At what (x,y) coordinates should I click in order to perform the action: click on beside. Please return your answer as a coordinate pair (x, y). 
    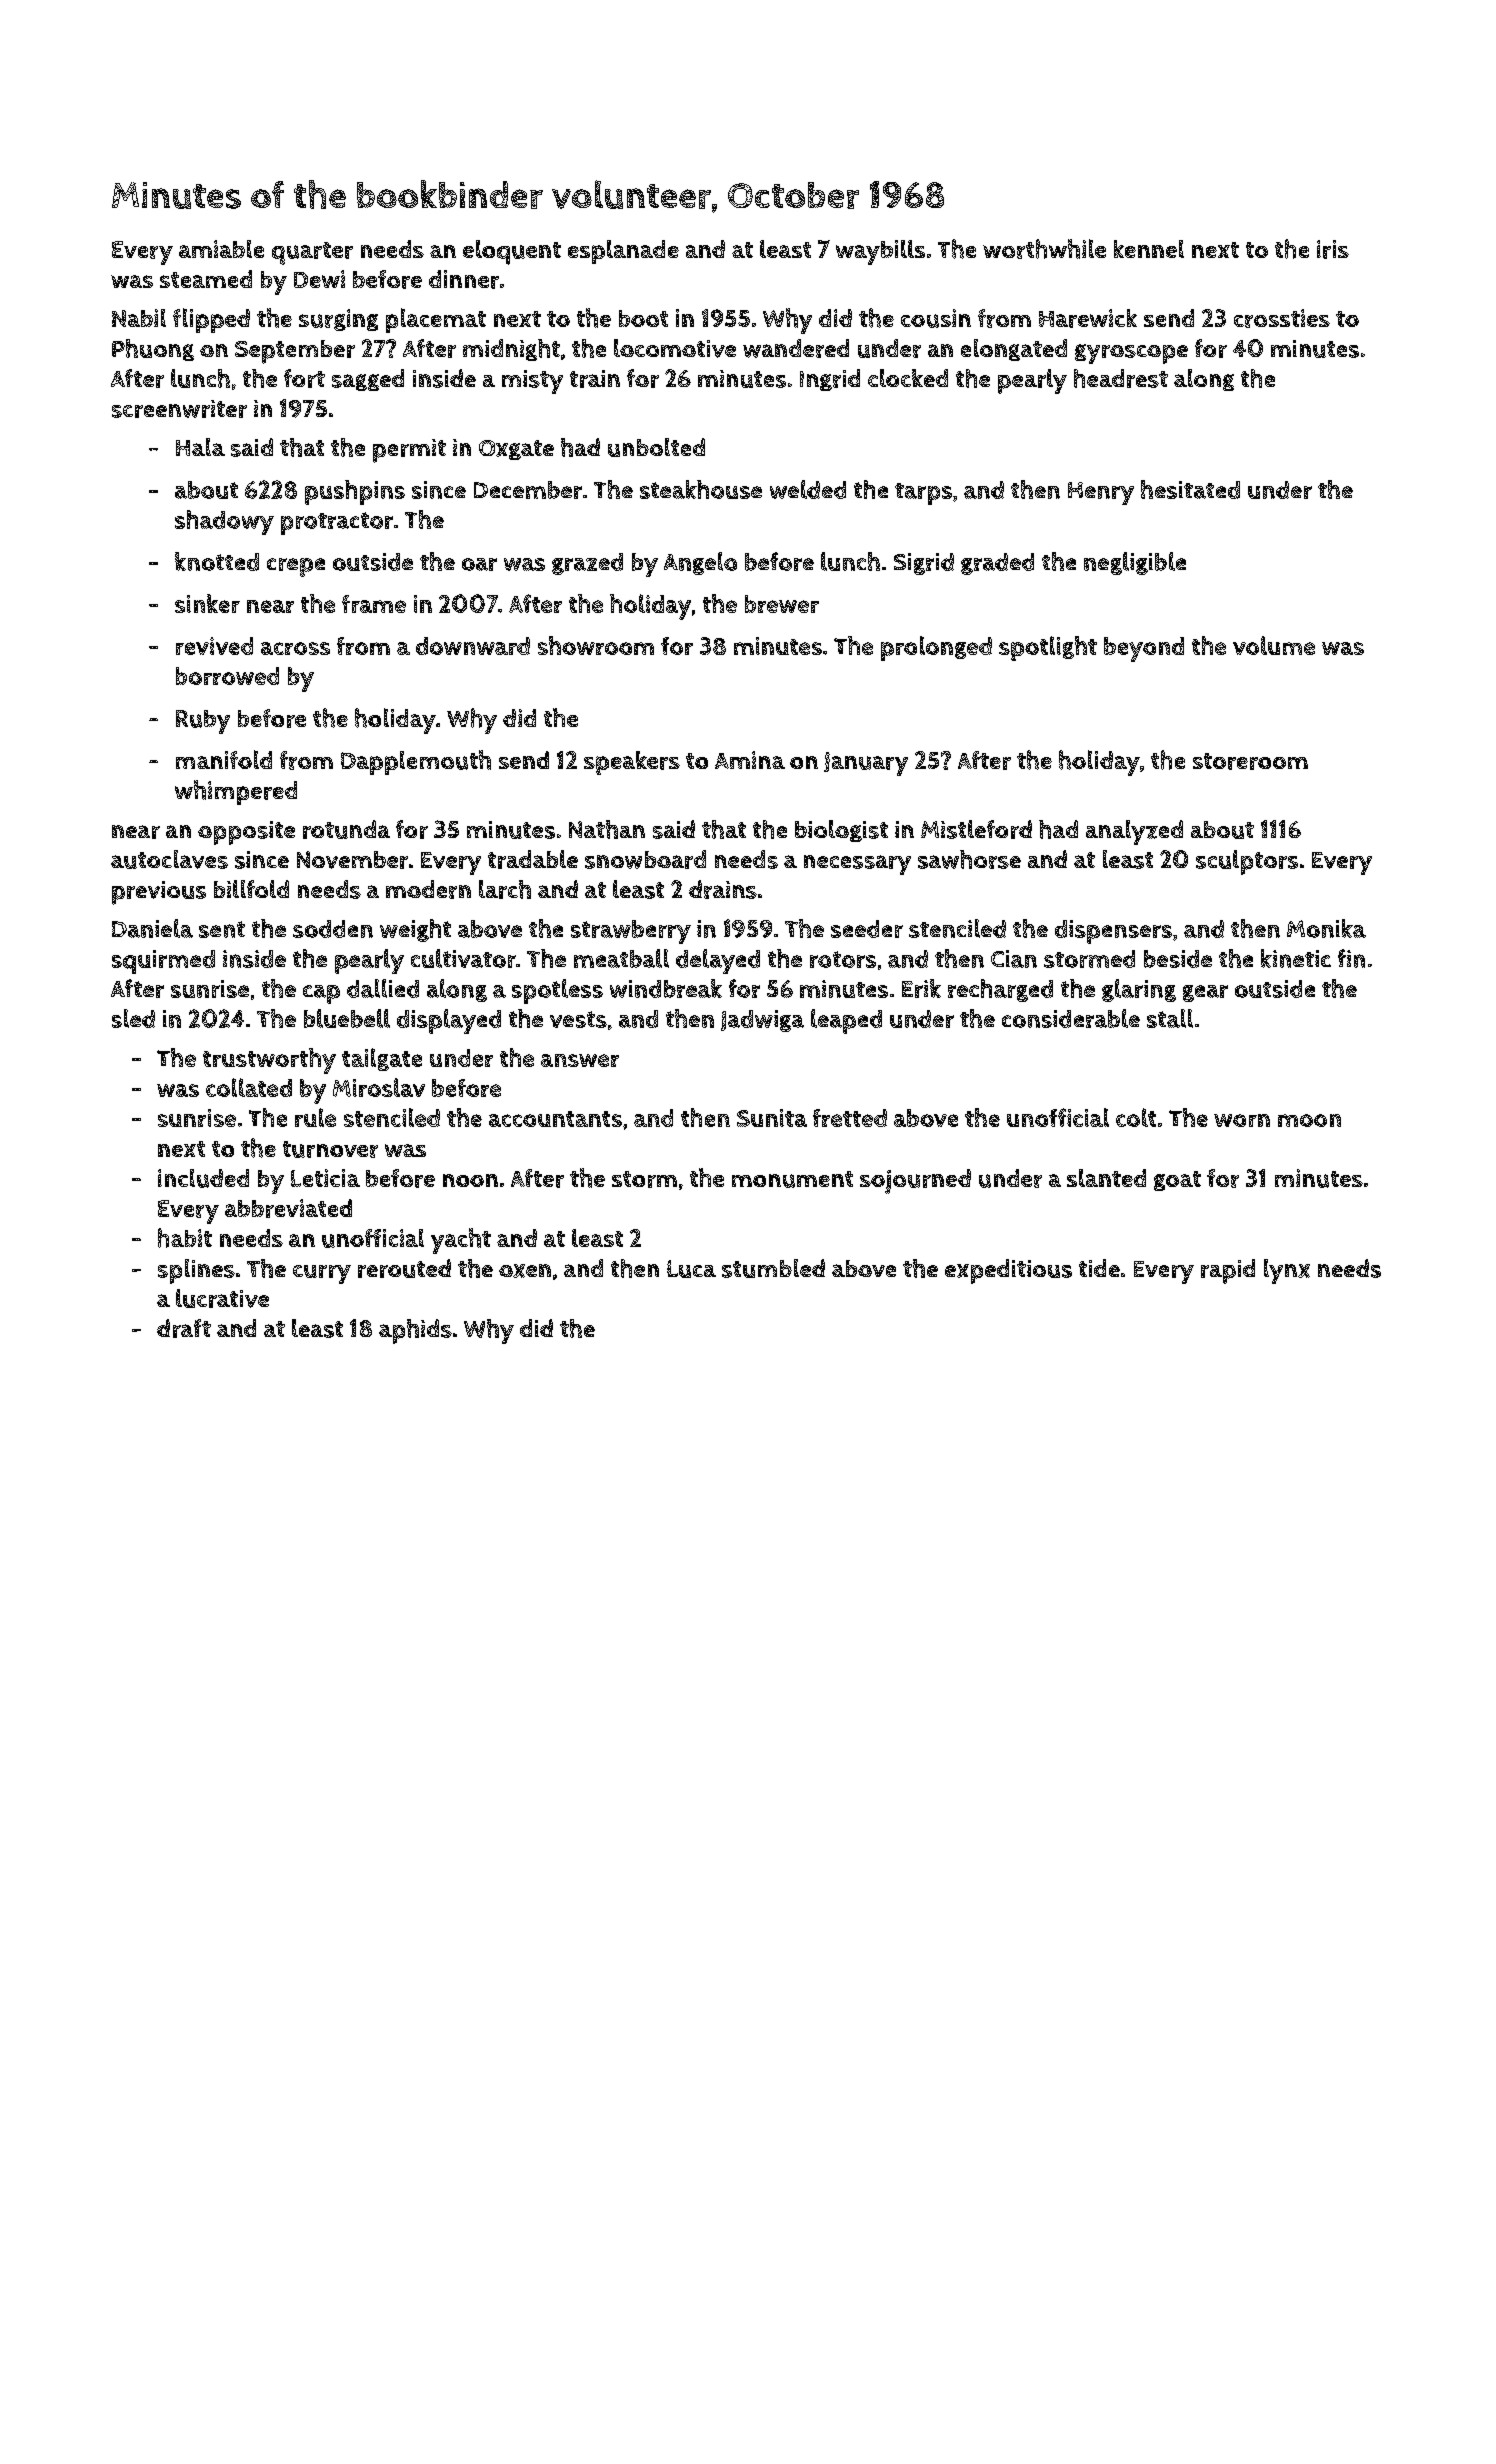
    Looking at the image, I should click on (1178, 959).
